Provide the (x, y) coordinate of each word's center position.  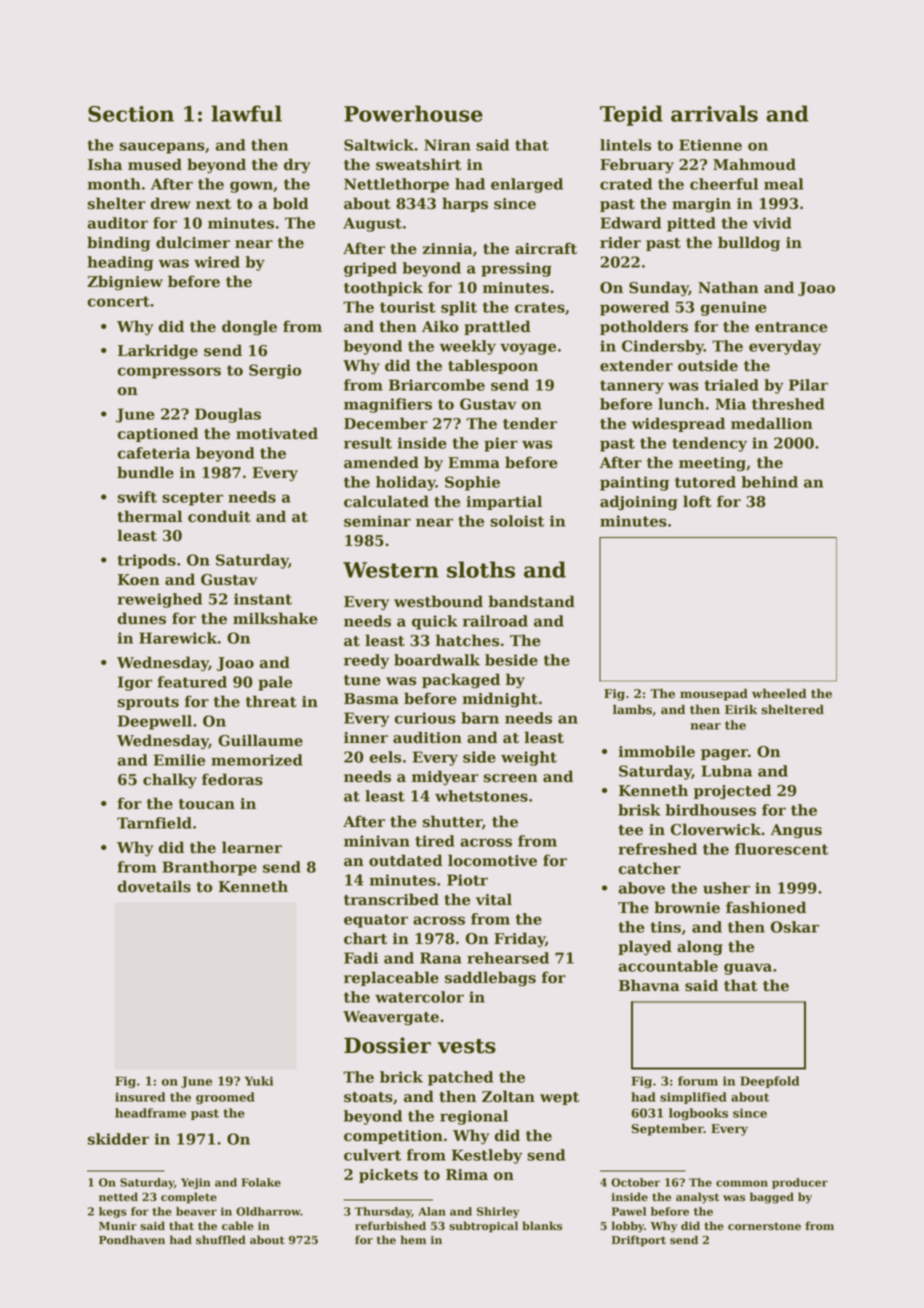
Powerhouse (413, 113)
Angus (796, 831)
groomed (225, 1098)
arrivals (714, 113)
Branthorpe (209, 868)
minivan (377, 841)
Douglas (228, 415)
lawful (246, 113)
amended (381, 462)
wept (559, 1098)
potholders (644, 327)
